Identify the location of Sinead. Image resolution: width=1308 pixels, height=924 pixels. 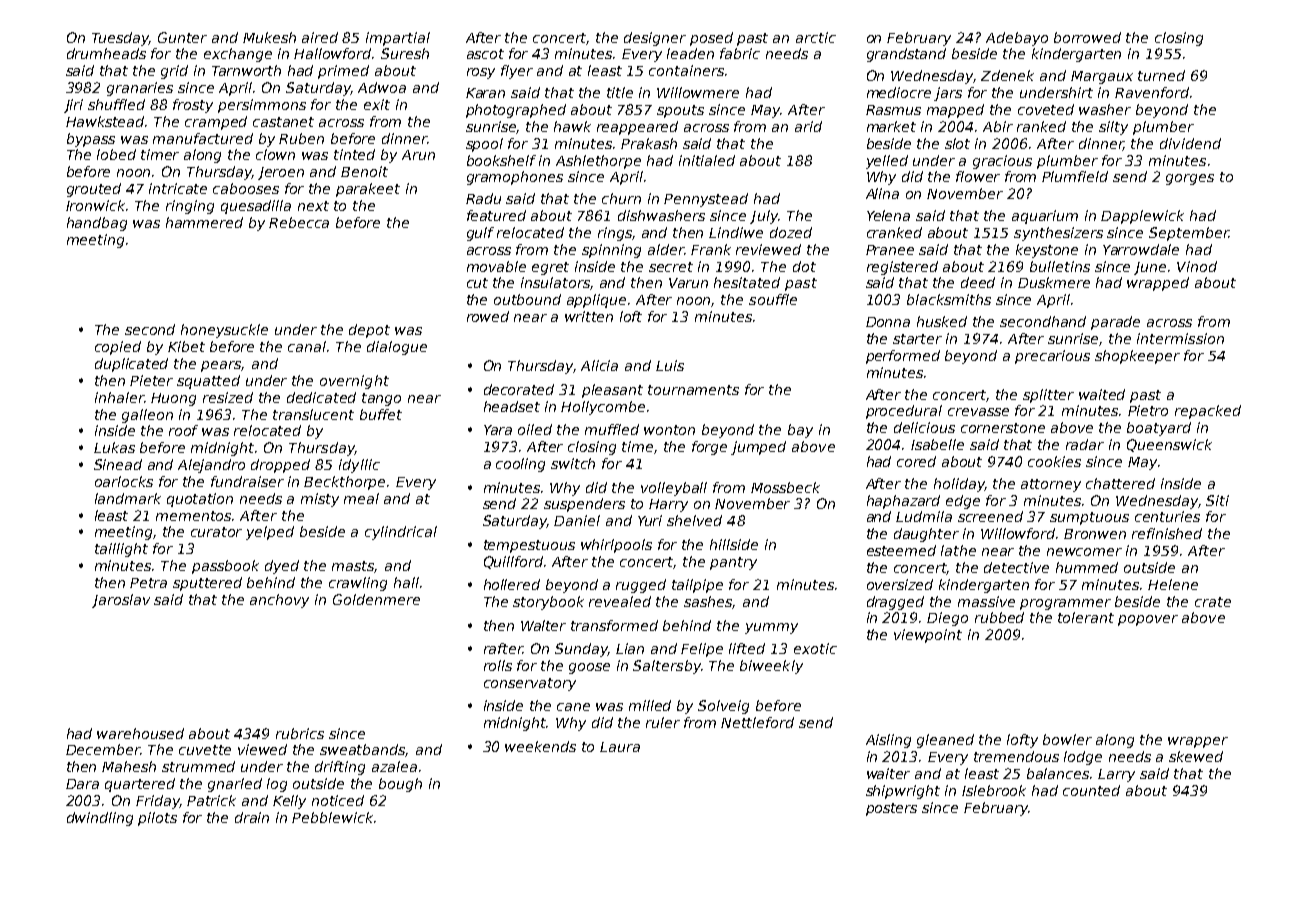
(118, 464).
